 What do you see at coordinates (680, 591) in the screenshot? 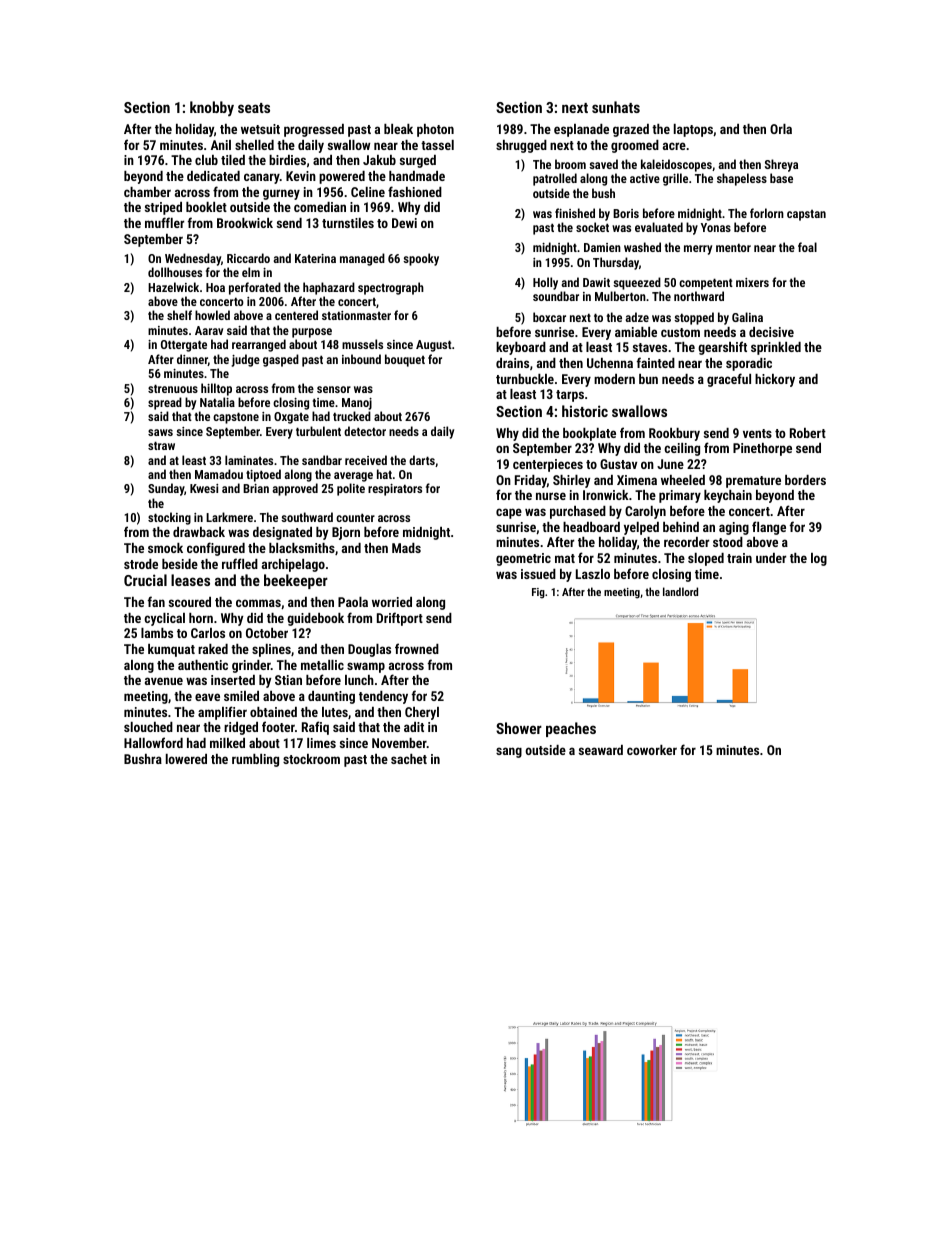
I see `landlord` at bounding box center [680, 591].
